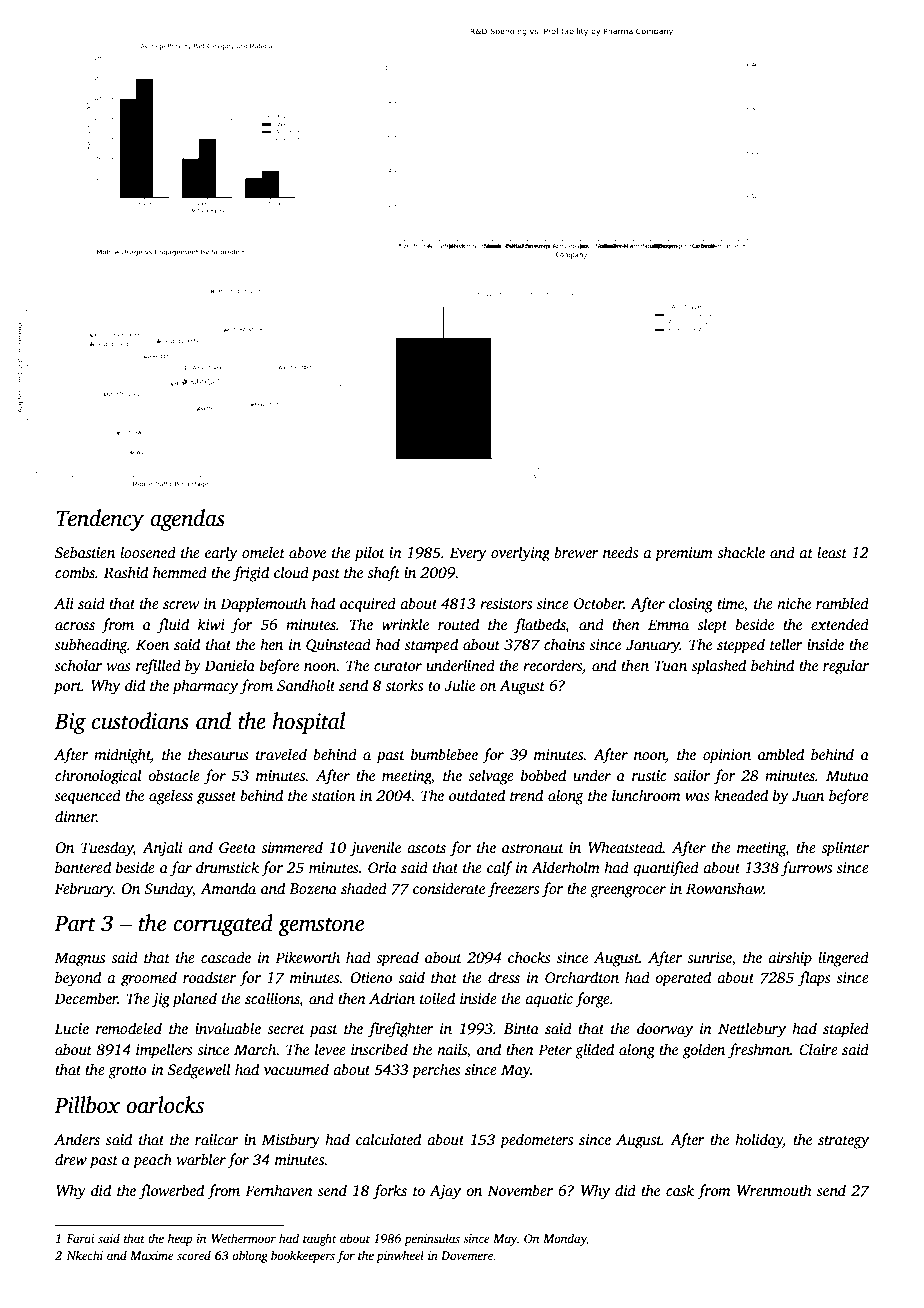  Describe the element at coordinates (369, 554) in the image. I see `pilot` at that location.
